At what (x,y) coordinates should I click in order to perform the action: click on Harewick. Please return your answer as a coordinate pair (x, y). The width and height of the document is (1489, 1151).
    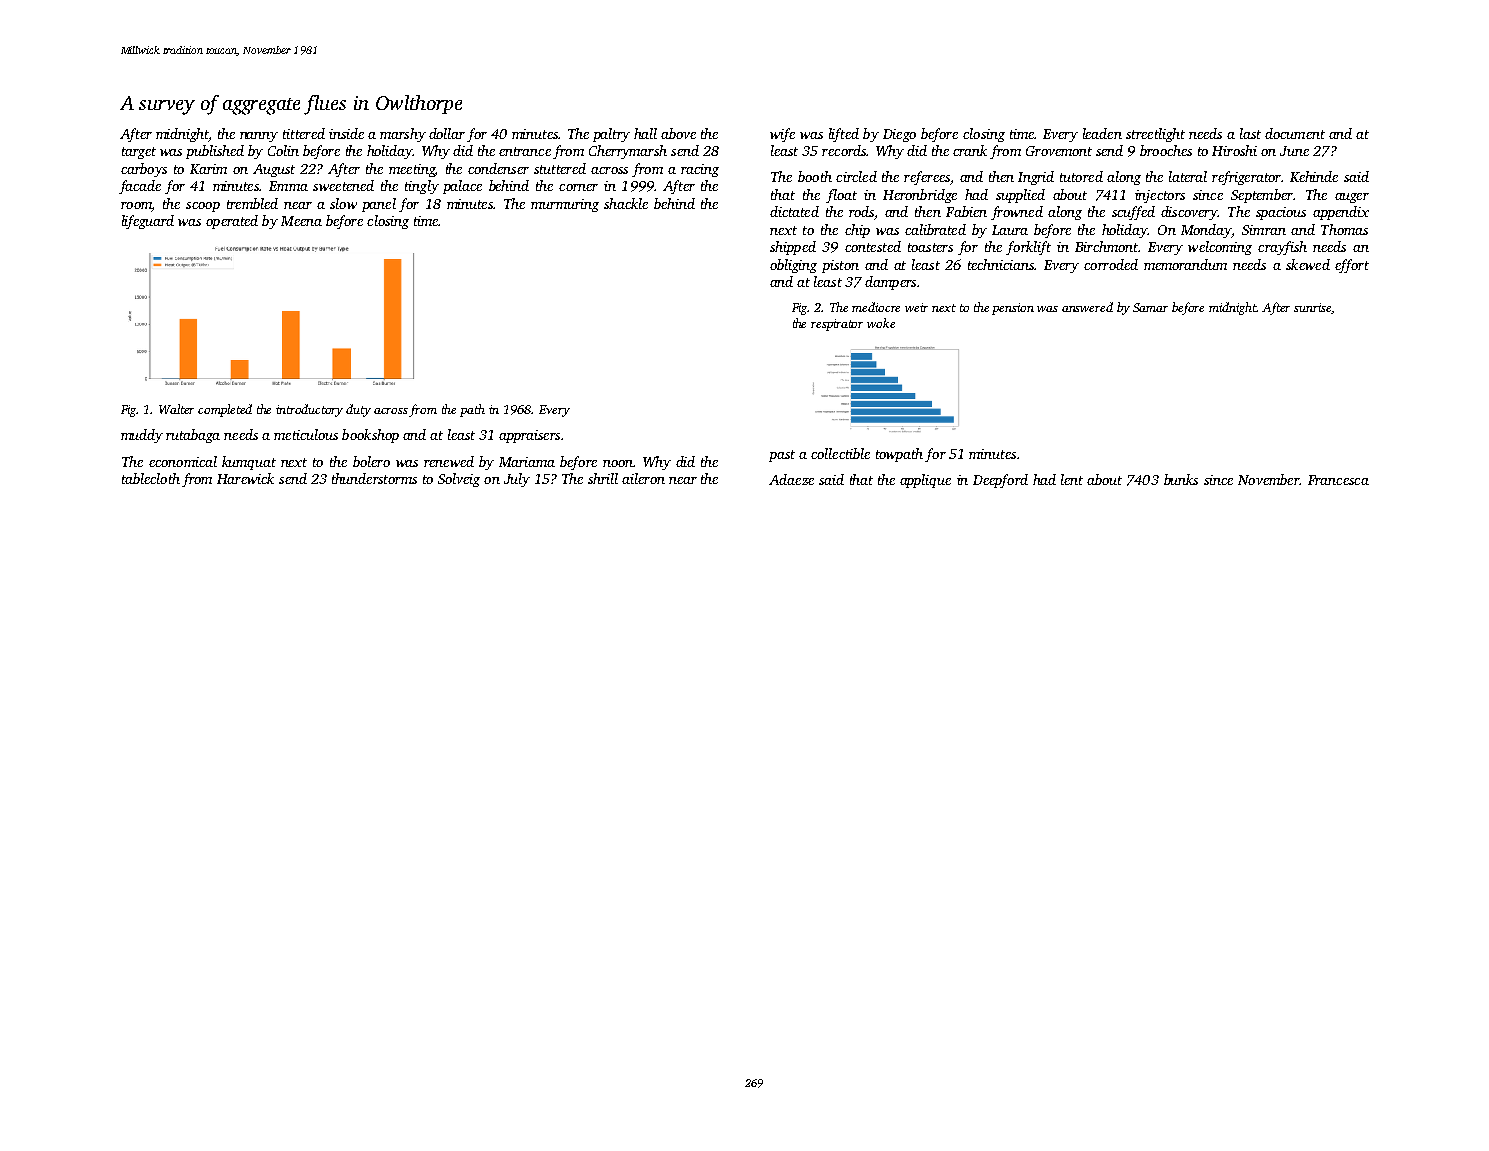
    Looking at the image, I should click on (245, 478).
